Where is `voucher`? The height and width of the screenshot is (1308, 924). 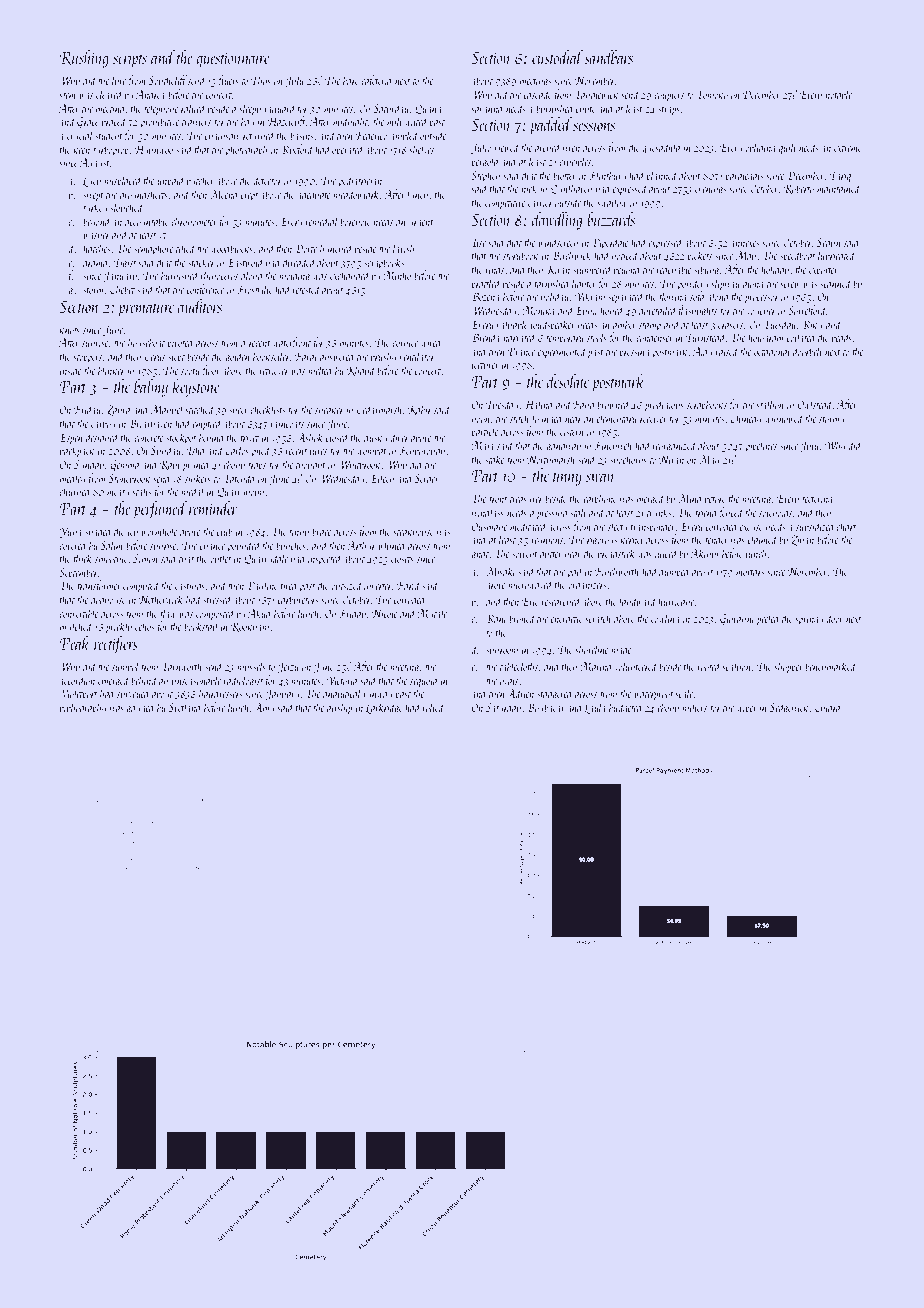 voucher is located at coordinates (761, 310).
